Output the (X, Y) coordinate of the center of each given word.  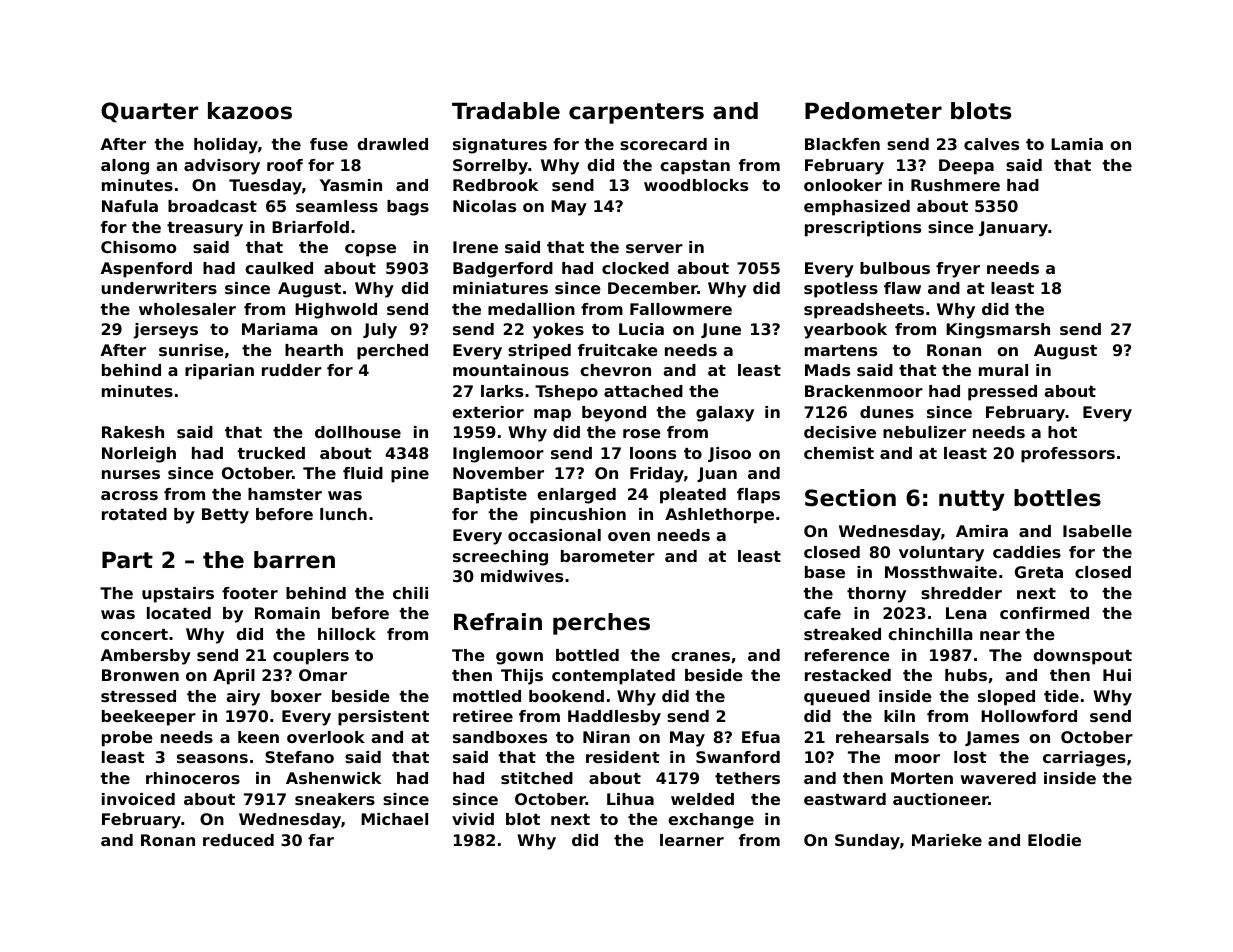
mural (1003, 370)
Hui (1117, 675)
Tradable (506, 111)
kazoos (250, 111)
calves (991, 144)
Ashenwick (333, 778)
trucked (271, 453)
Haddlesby (614, 718)
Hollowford (1029, 716)
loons (653, 453)
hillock (347, 634)
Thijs (522, 677)
